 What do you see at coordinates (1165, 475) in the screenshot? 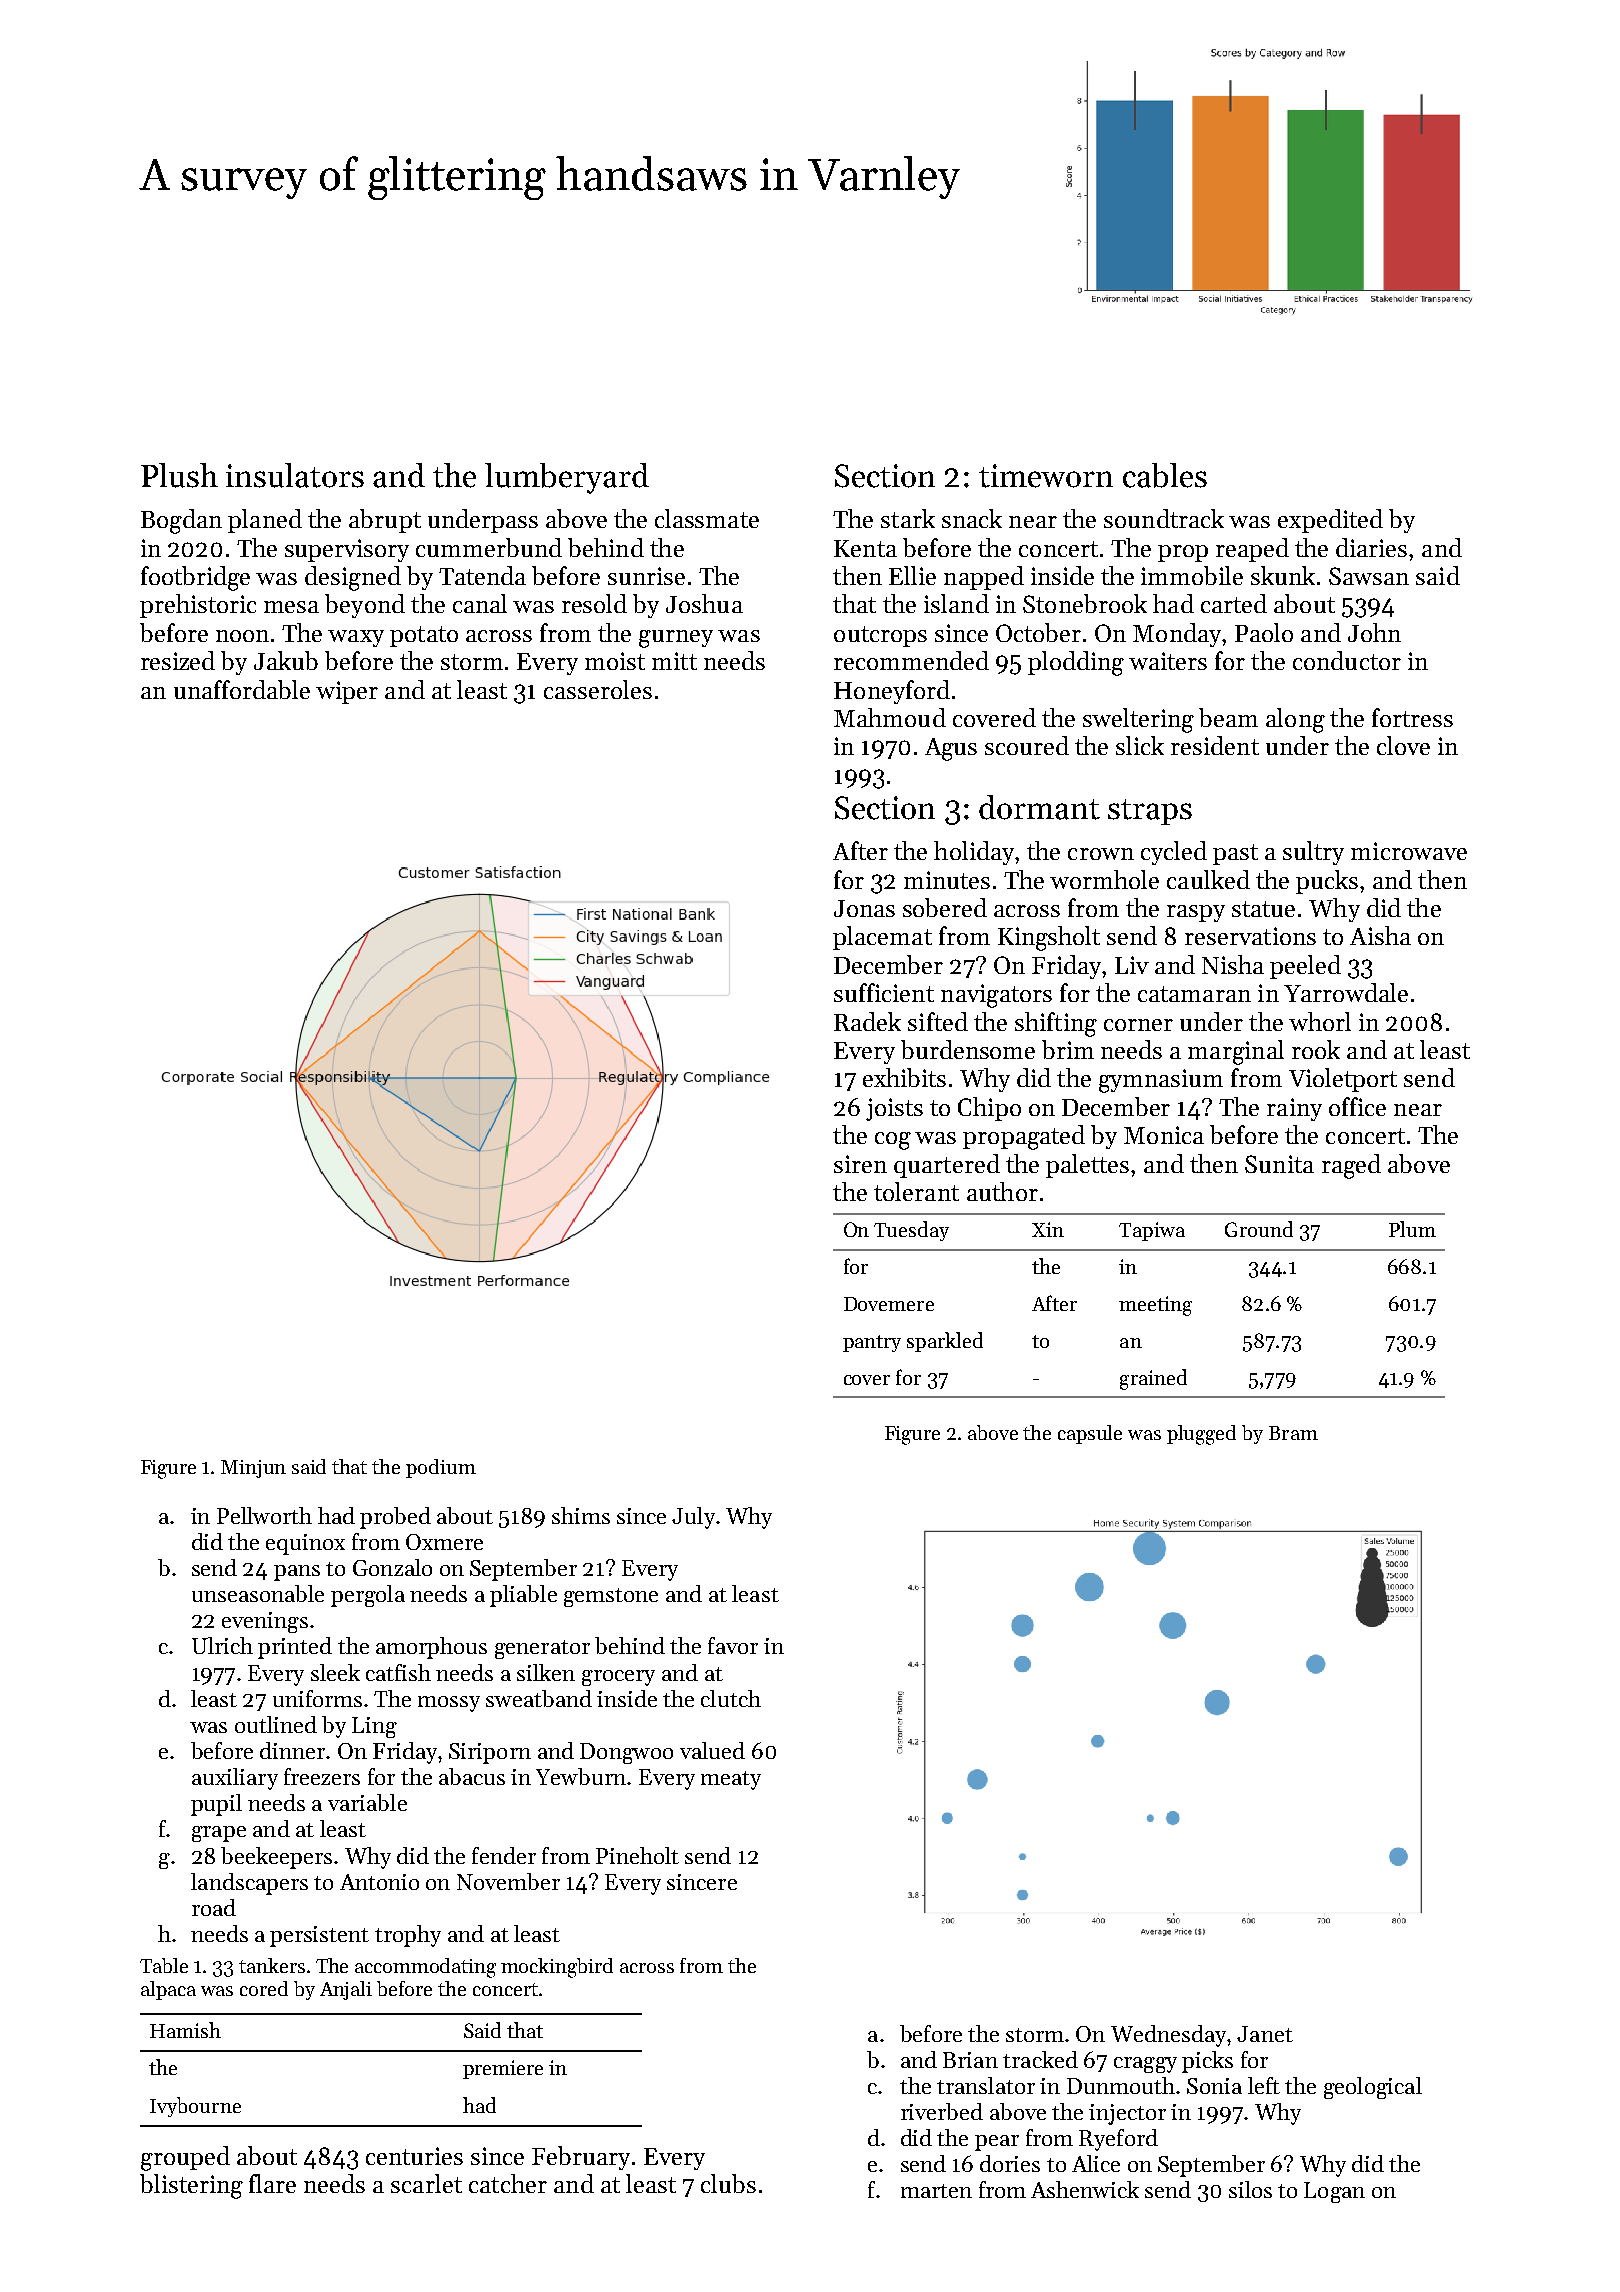
I see `cables` at bounding box center [1165, 475].
